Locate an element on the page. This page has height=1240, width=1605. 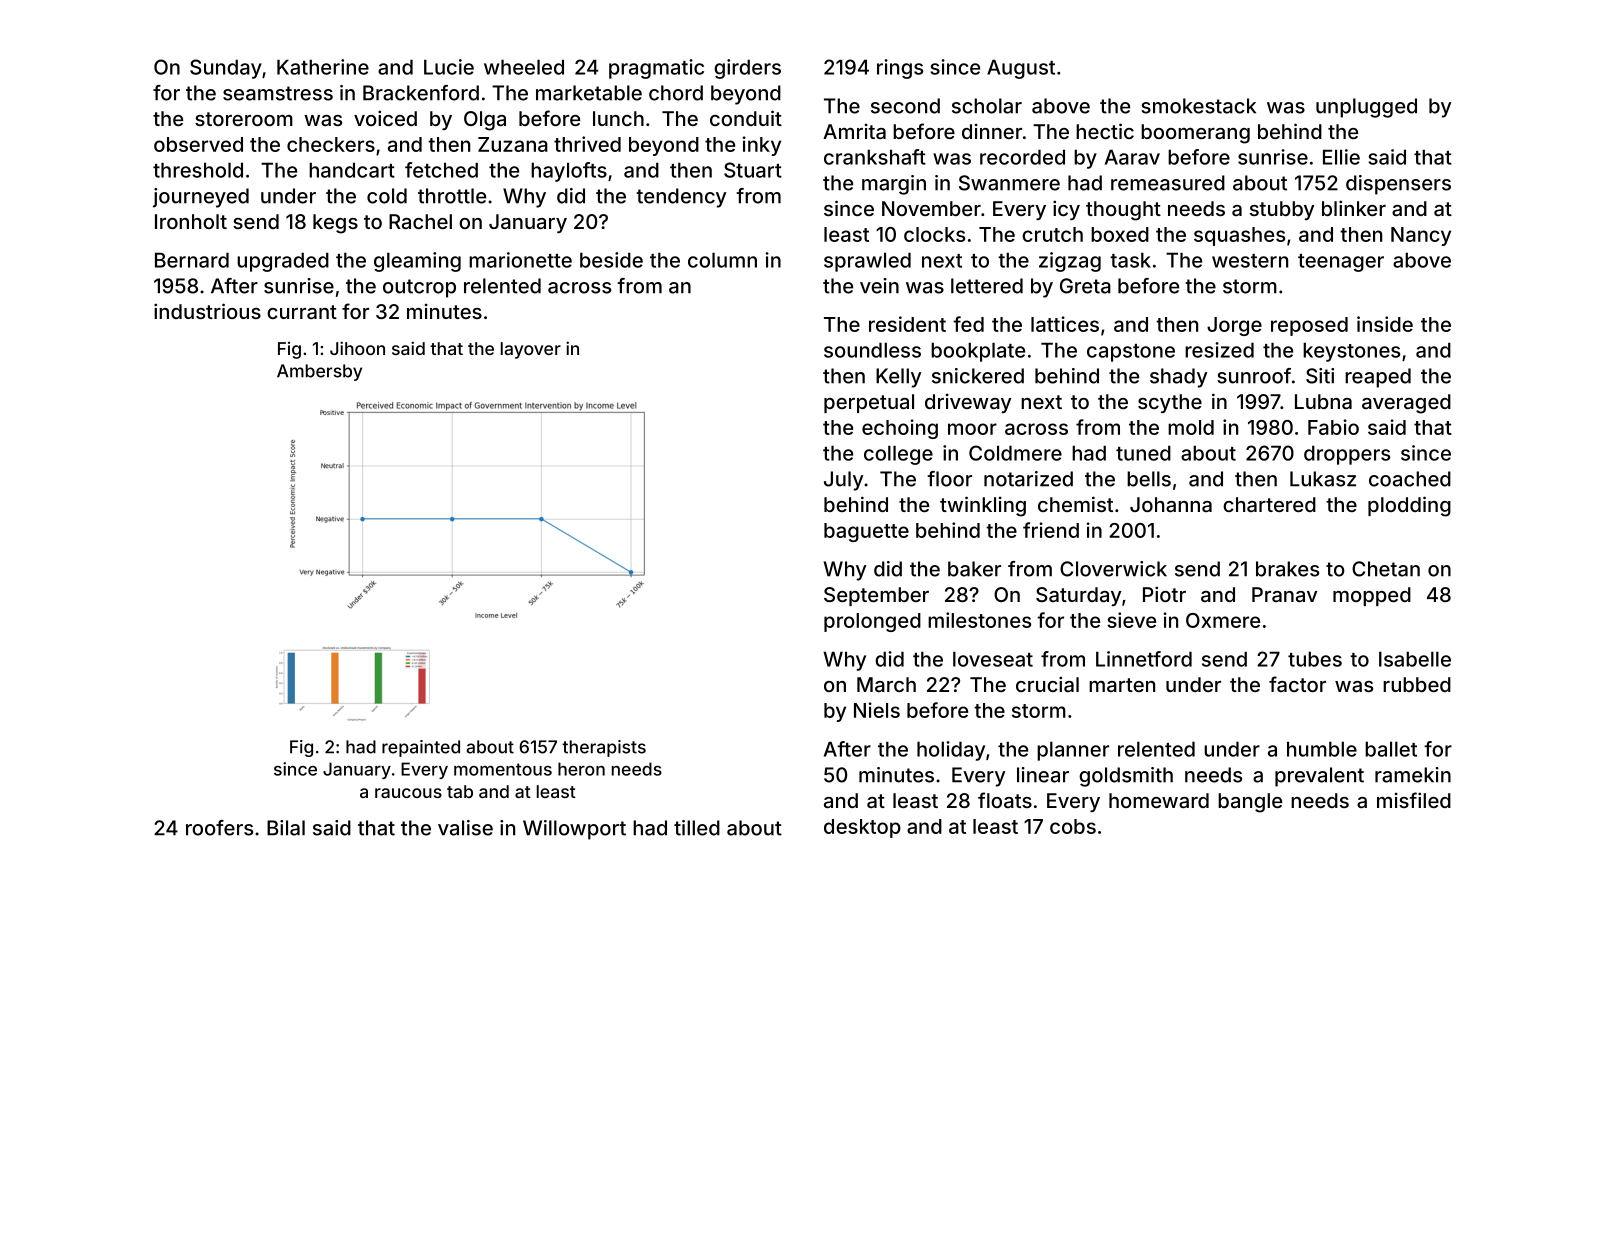
rings is located at coordinates (900, 69).
